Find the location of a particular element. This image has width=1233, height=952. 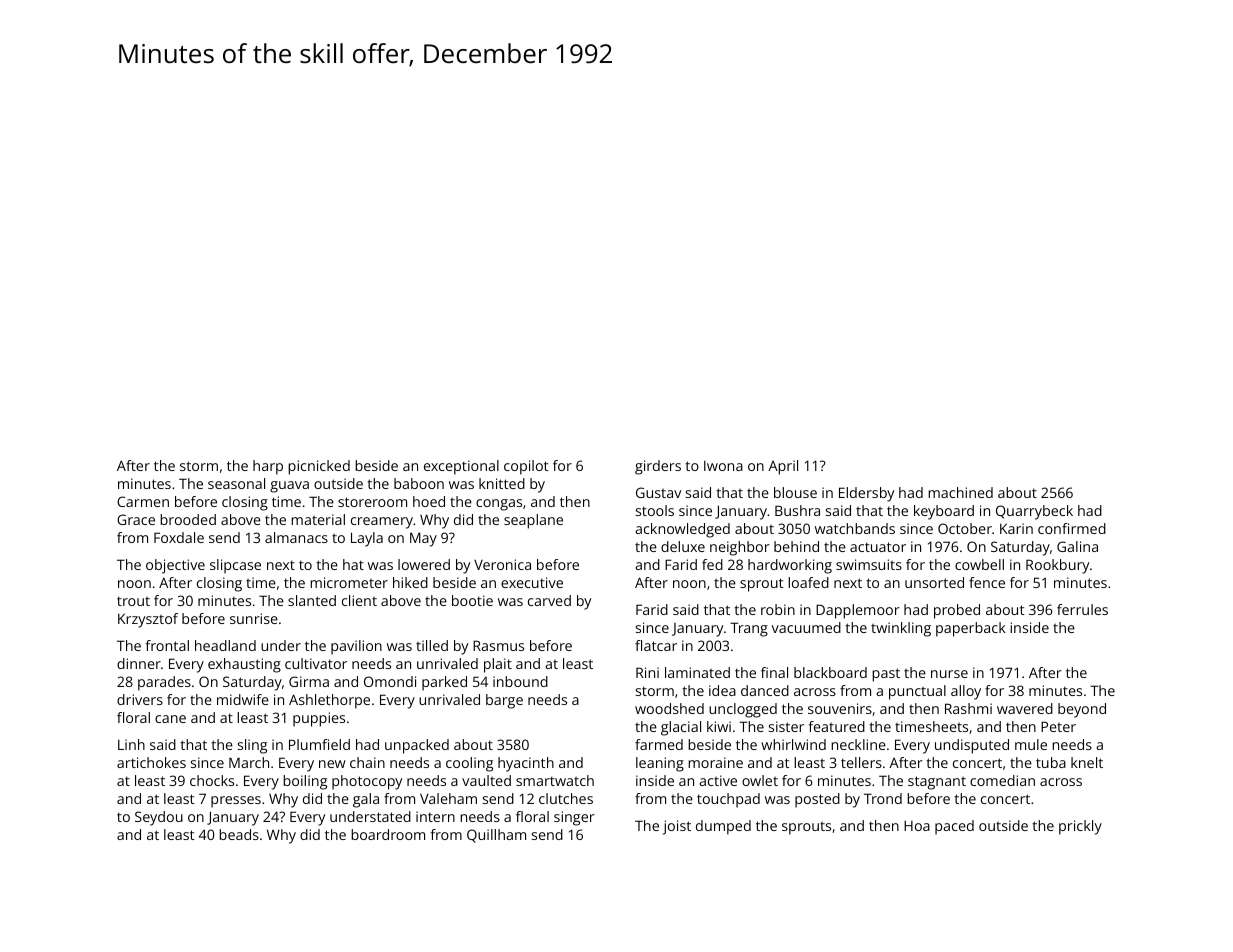

client is located at coordinates (359, 600).
